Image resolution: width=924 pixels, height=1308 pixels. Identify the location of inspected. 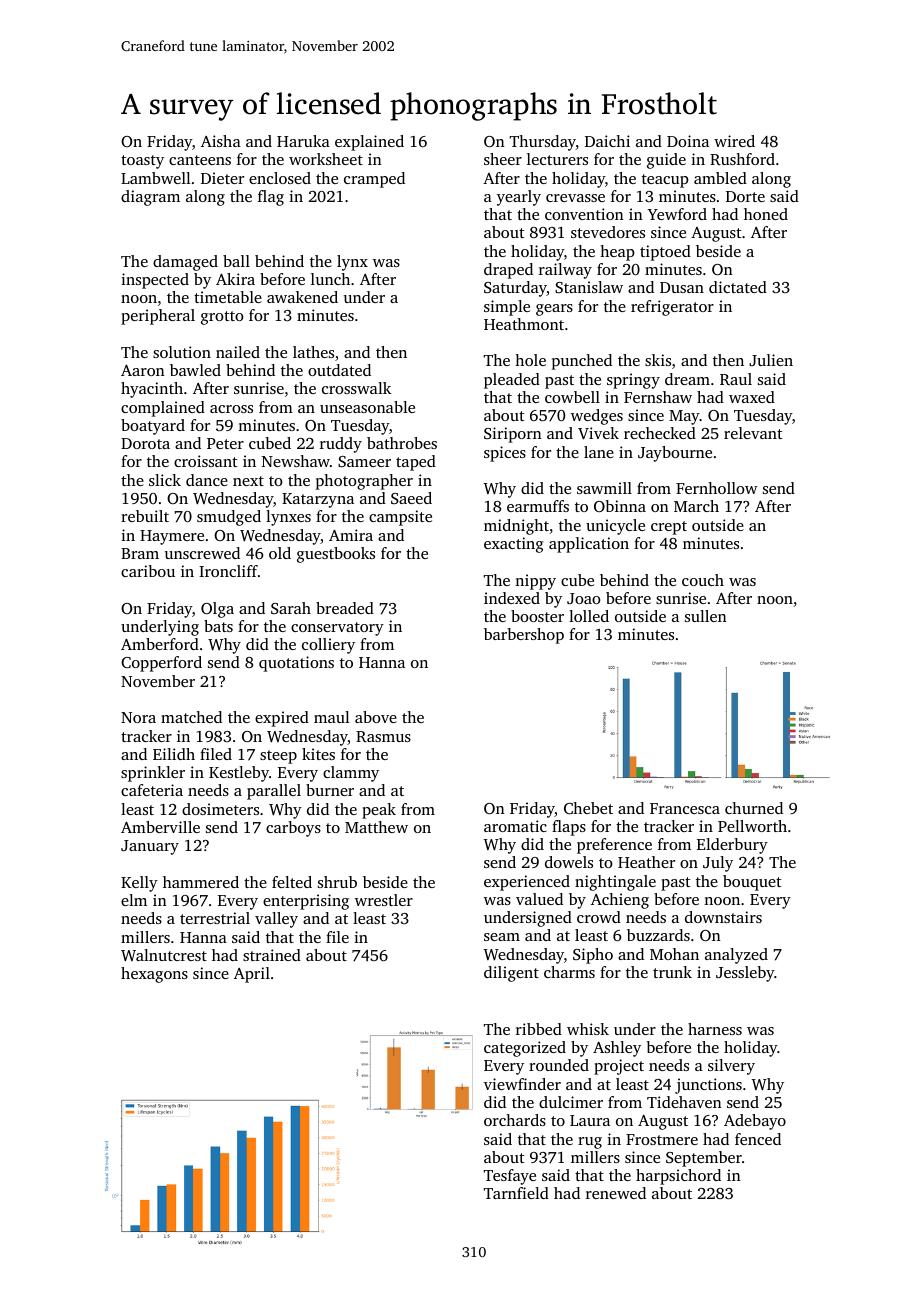
(155, 281).
